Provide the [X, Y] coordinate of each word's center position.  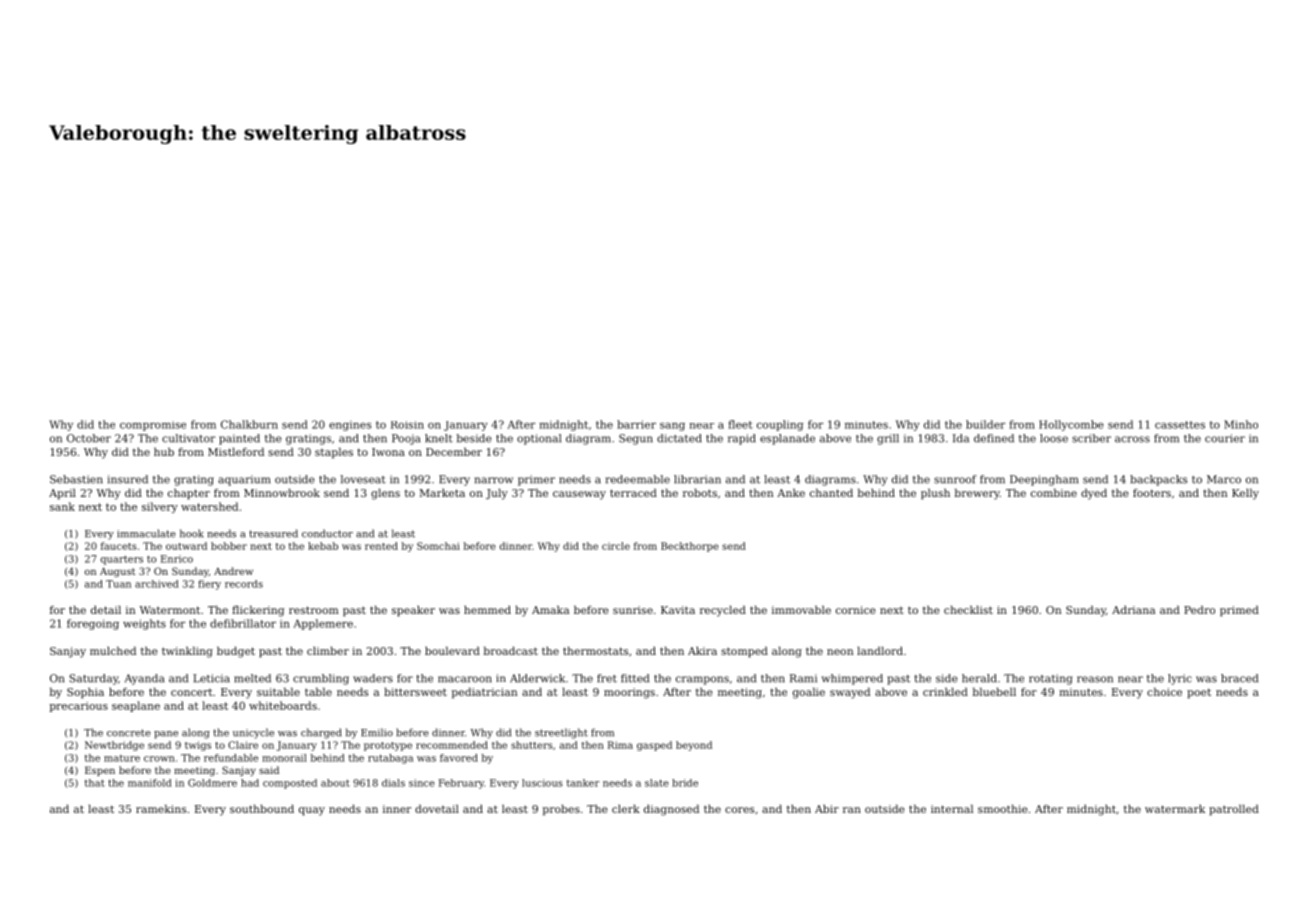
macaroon [465, 679]
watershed [209, 506]
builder [985, 424]
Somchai [438, 546]
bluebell [994, 691]
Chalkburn [249, 424]
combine [1054, 492]
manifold [150, 783]
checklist [968, 609]
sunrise [633, 610]
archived [157, 584]
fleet [740, 424]
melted [252, 678]
